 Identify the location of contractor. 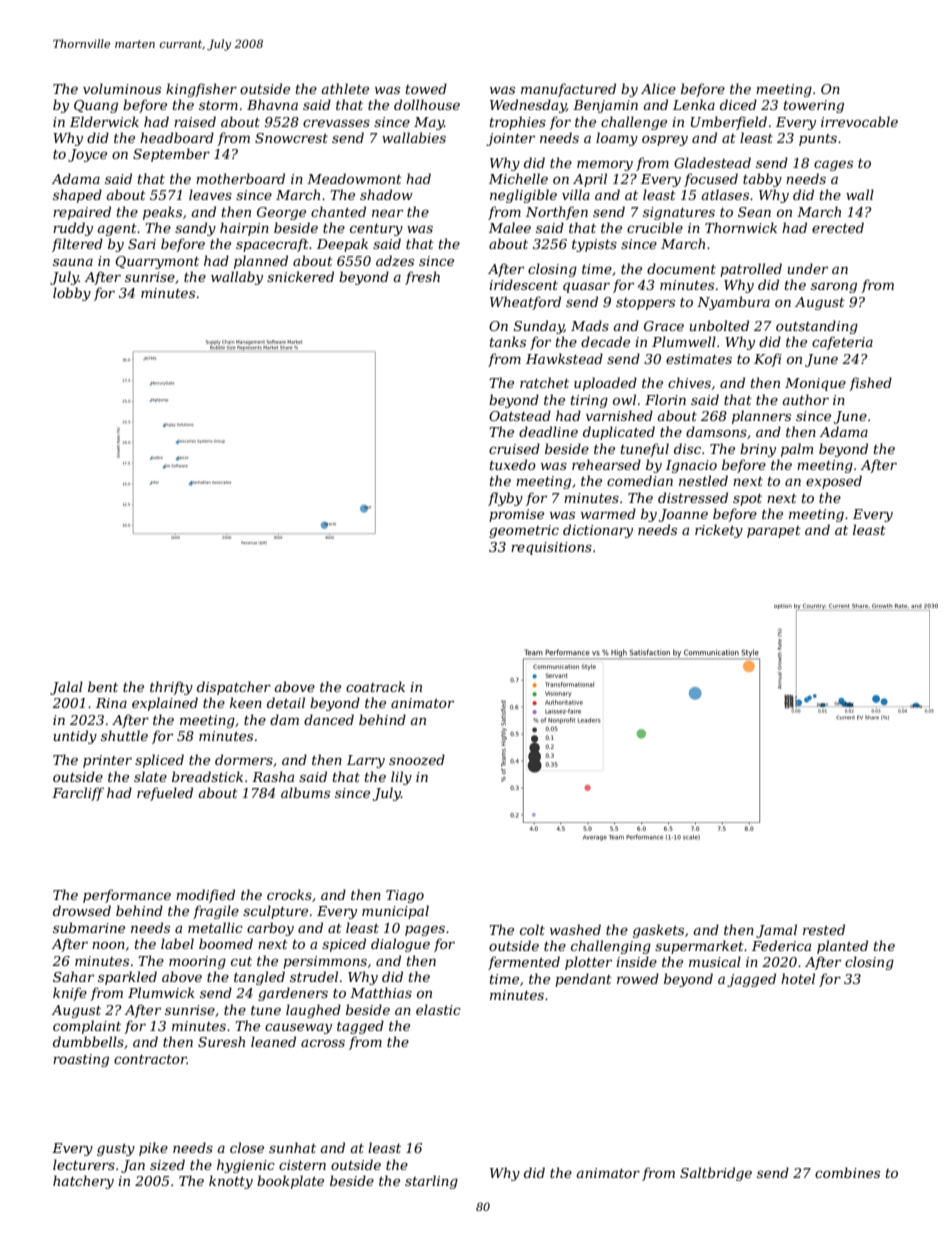
(150, 1059).
